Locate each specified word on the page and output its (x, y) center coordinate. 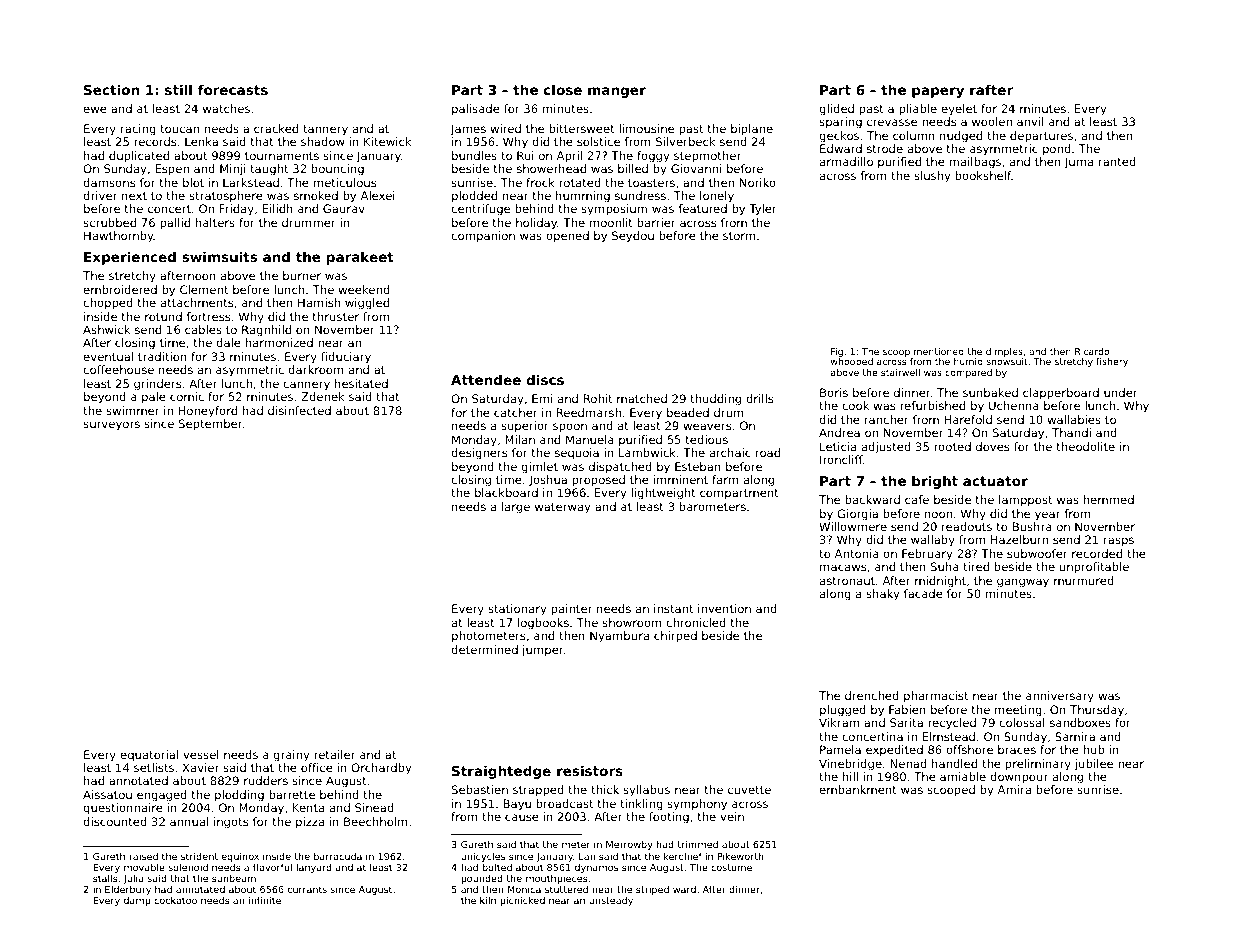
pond (1057, 150)
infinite (265, 900)
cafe (917, 499)
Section (111, 89)
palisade (476, 110)
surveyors (111, 426)
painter (572, 610)
